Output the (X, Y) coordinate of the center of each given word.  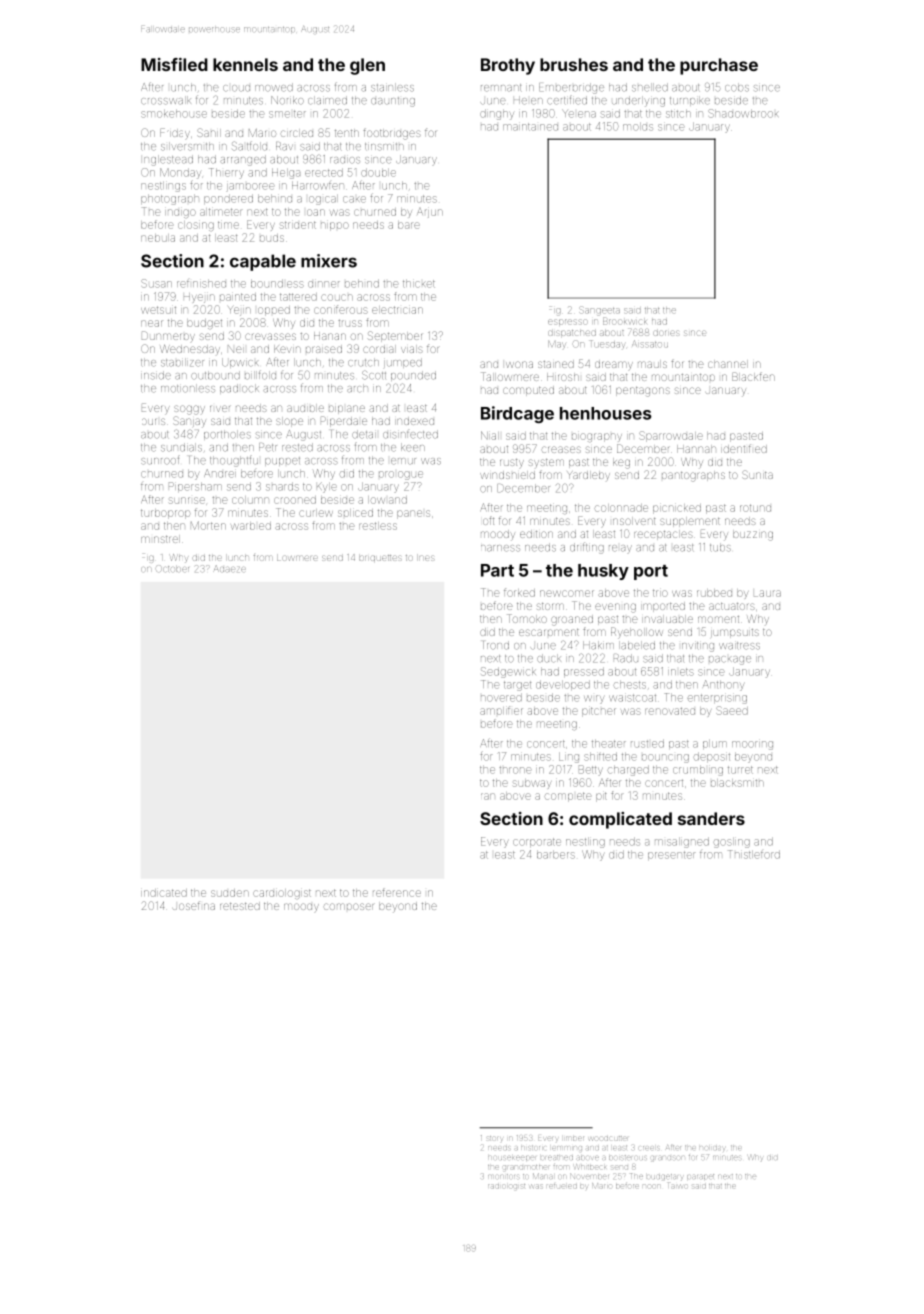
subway (532, 784)
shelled (650, 87)
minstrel (160, 539)
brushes (574, 64)
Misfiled (174, 64)
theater (609, 744)
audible (305, 408)
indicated (164, 893)
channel (728, 364)
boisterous (628, 1157)
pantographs (693, 476)
